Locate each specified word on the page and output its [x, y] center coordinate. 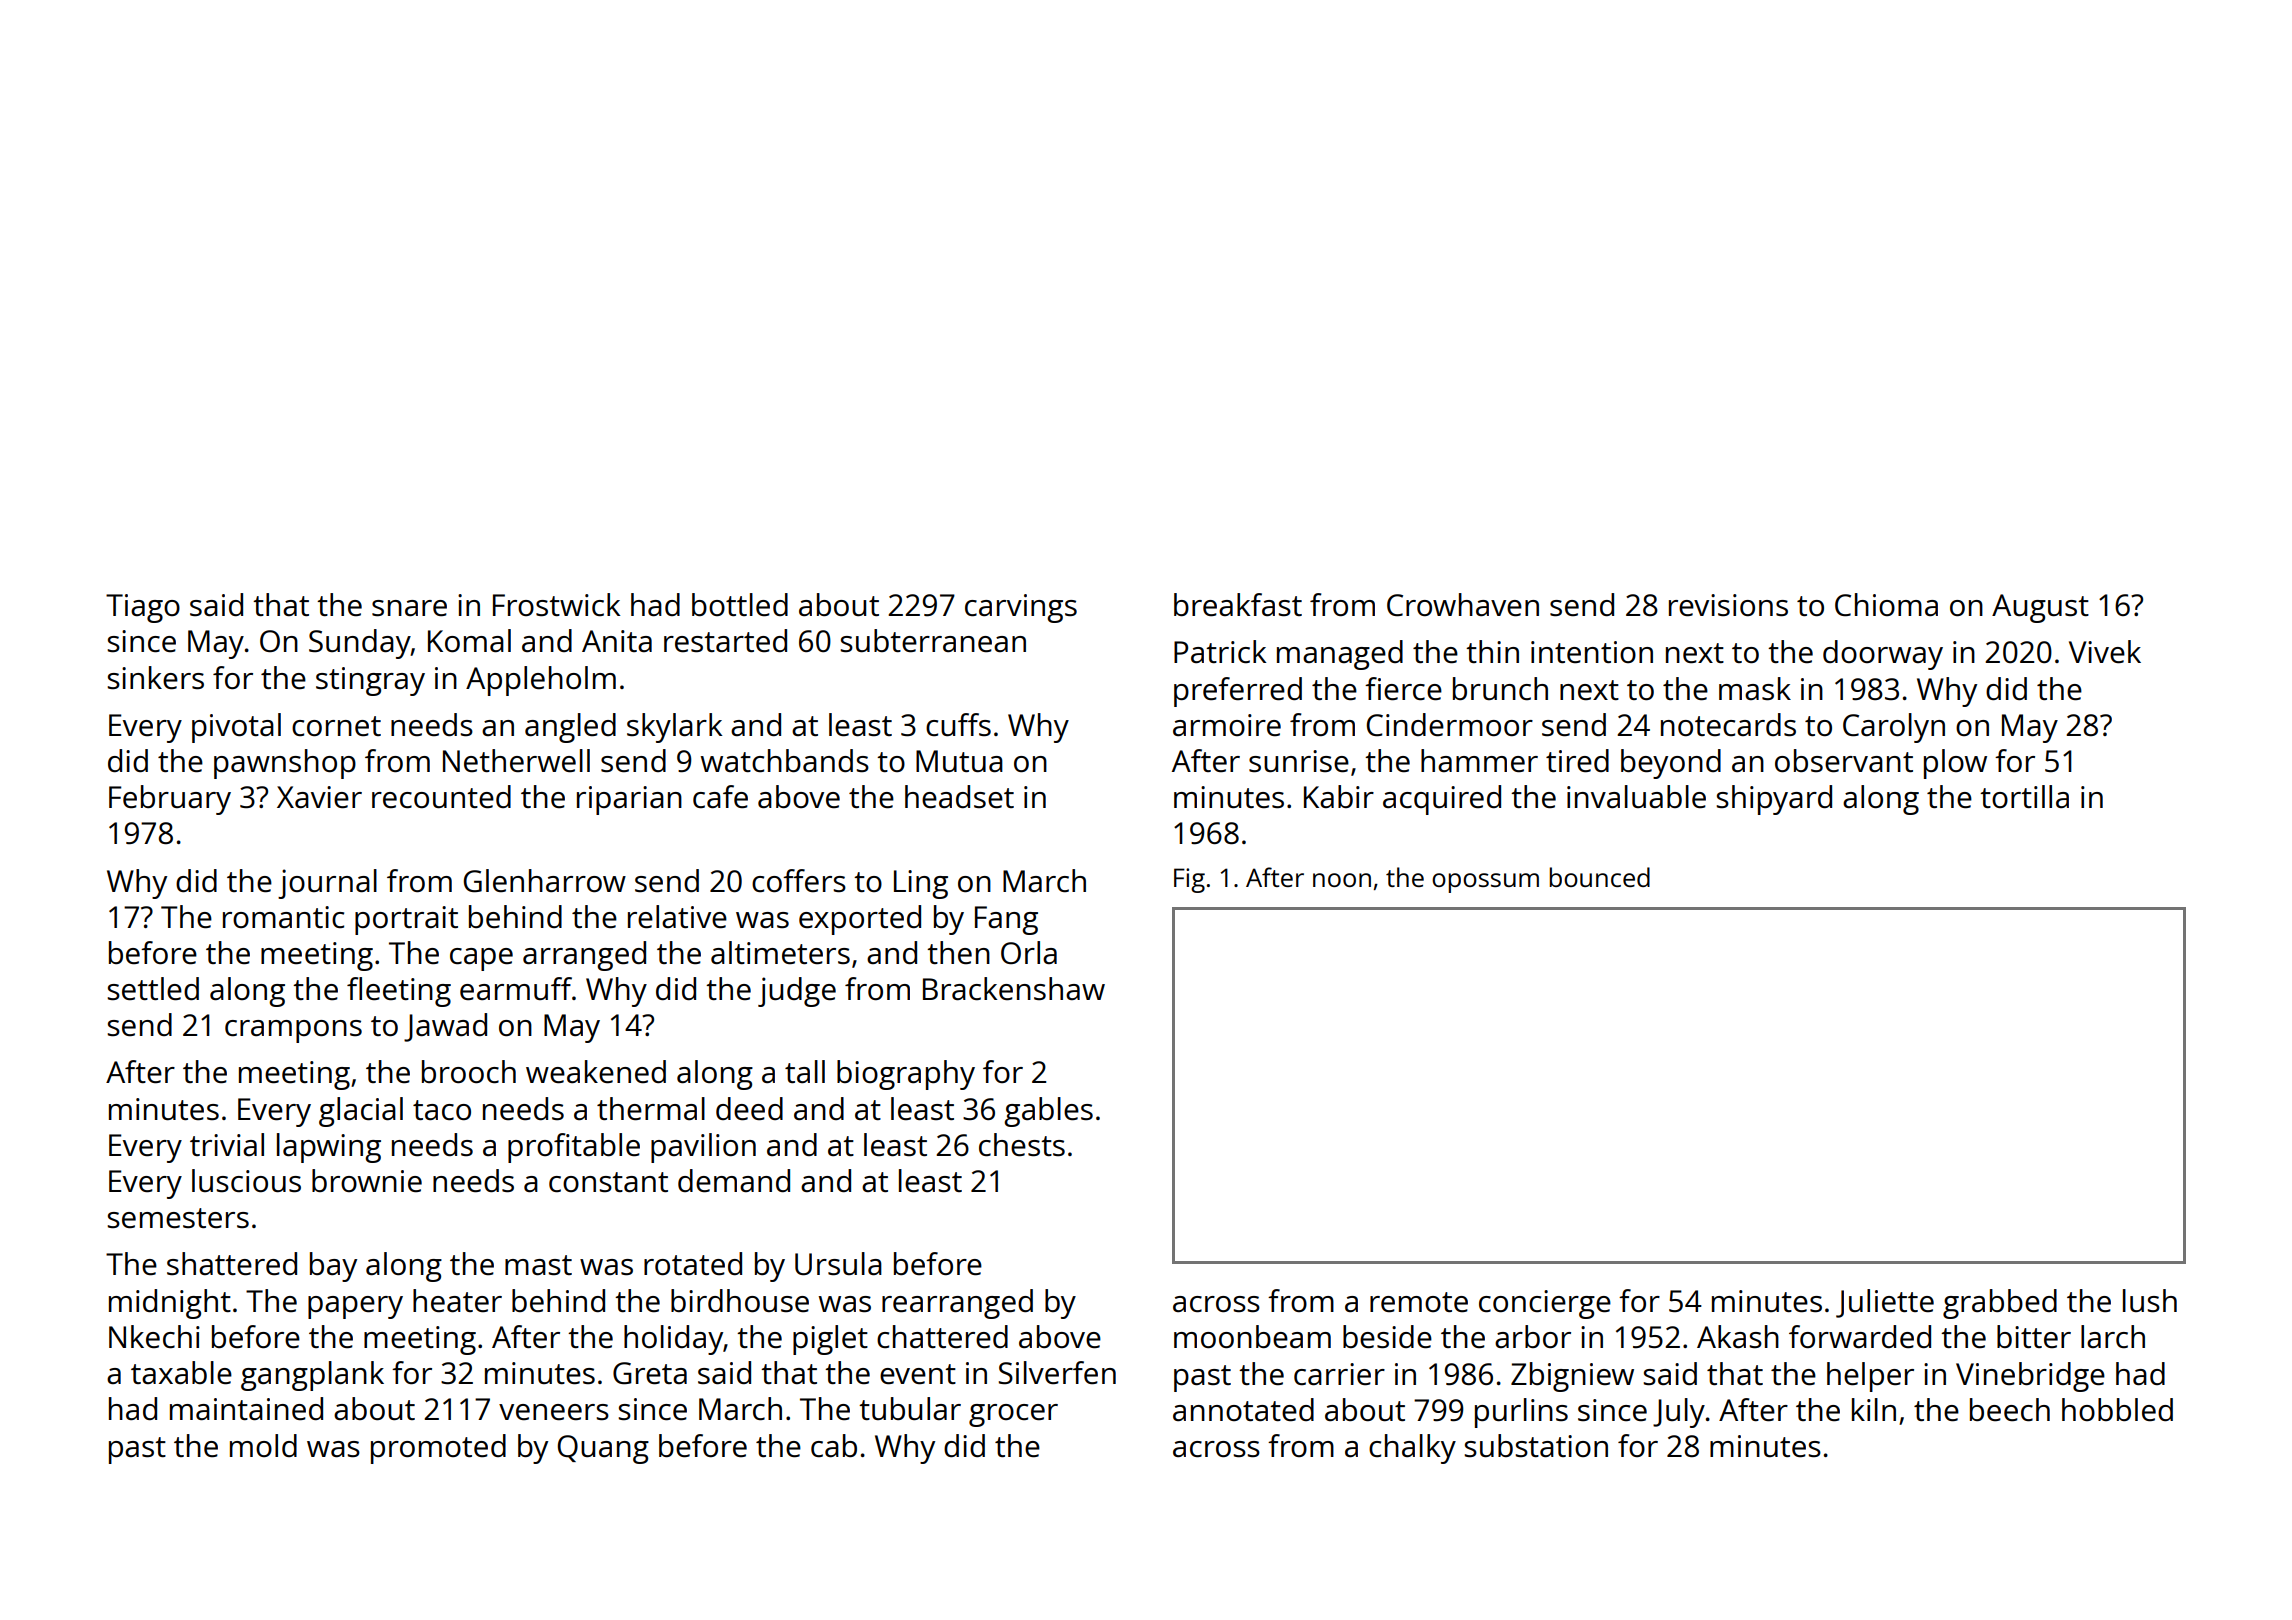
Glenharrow [545, 881]
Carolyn [1894, 728]
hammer [1479, 761]
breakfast [1238, 605]
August [2040, 608]
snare [409, 608]
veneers [554, 1412]
